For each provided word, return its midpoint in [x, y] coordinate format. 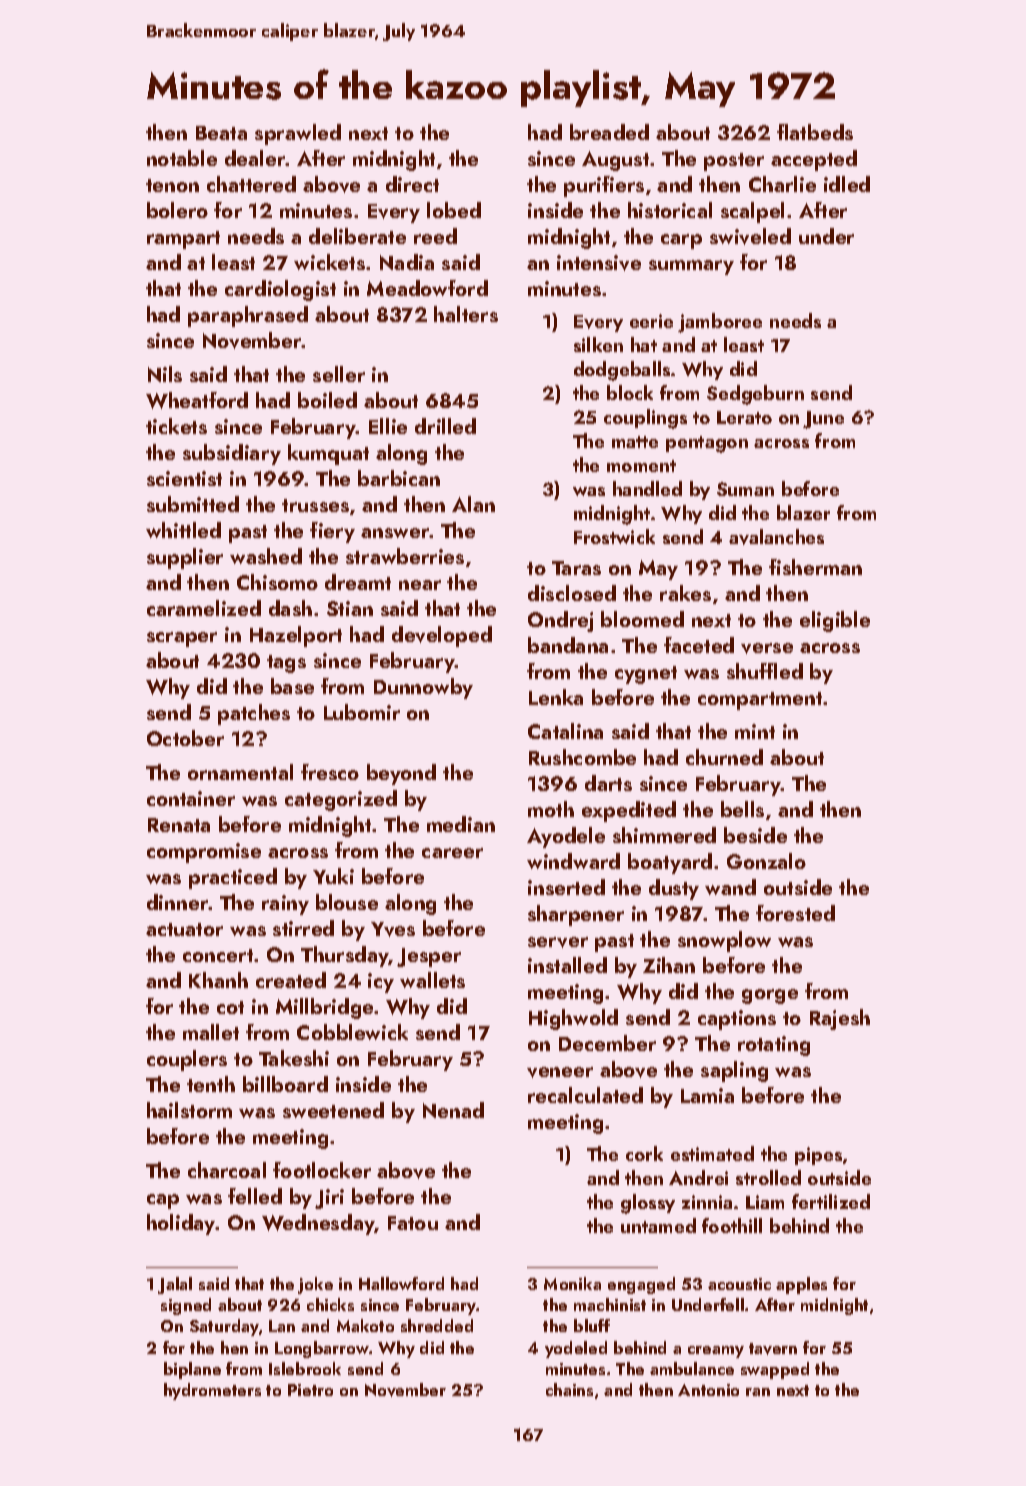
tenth [211, 1084]
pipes [818, 1156]
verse [767, 648]
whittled [183, 530]
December [607, 1043]
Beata [221, 133]
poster [734, 162]
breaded [609, 132]
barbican [399, 478]
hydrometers [212, 1391]
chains [569, 1389]
